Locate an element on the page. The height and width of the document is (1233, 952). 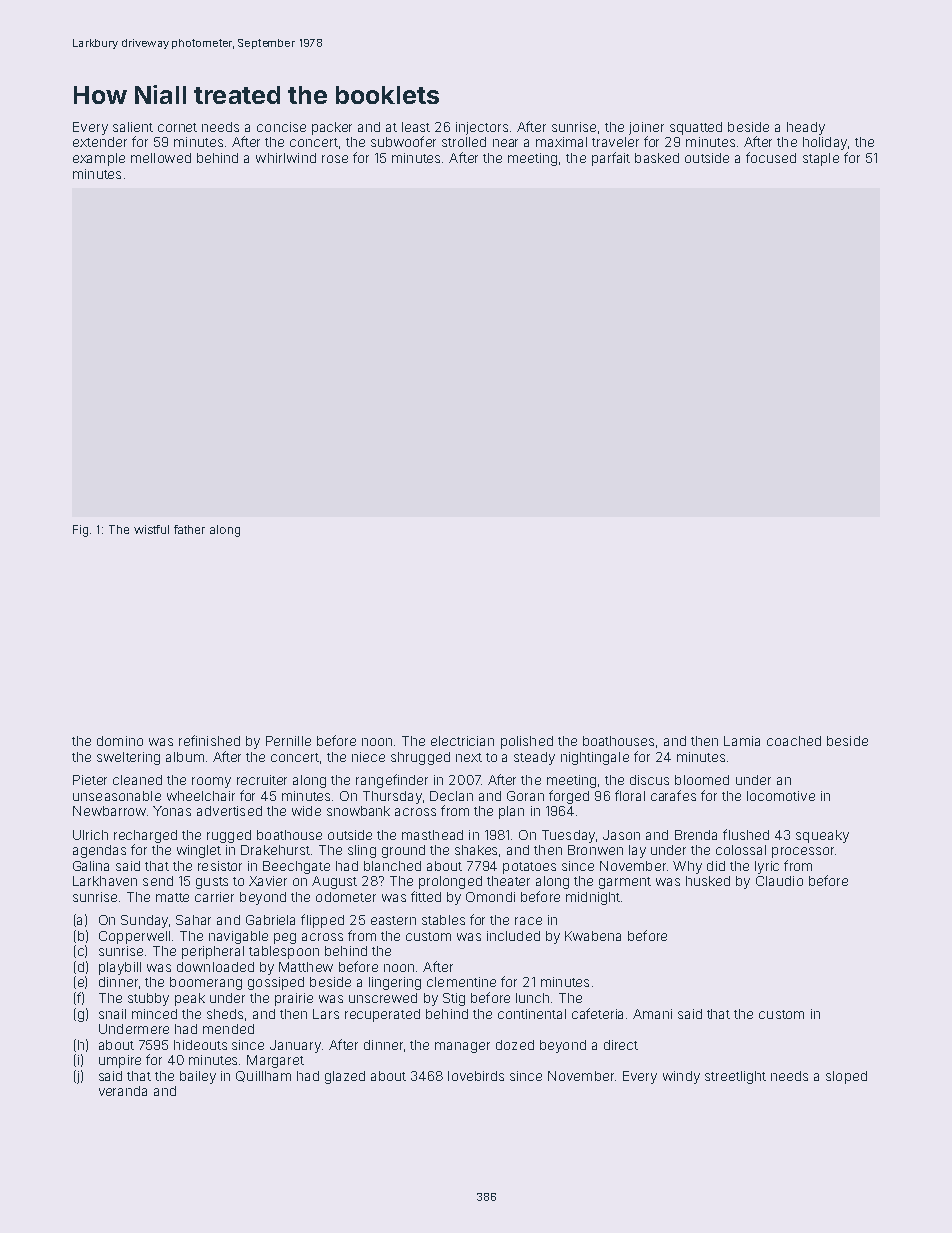
sling is located at coordinates (362, 851).
